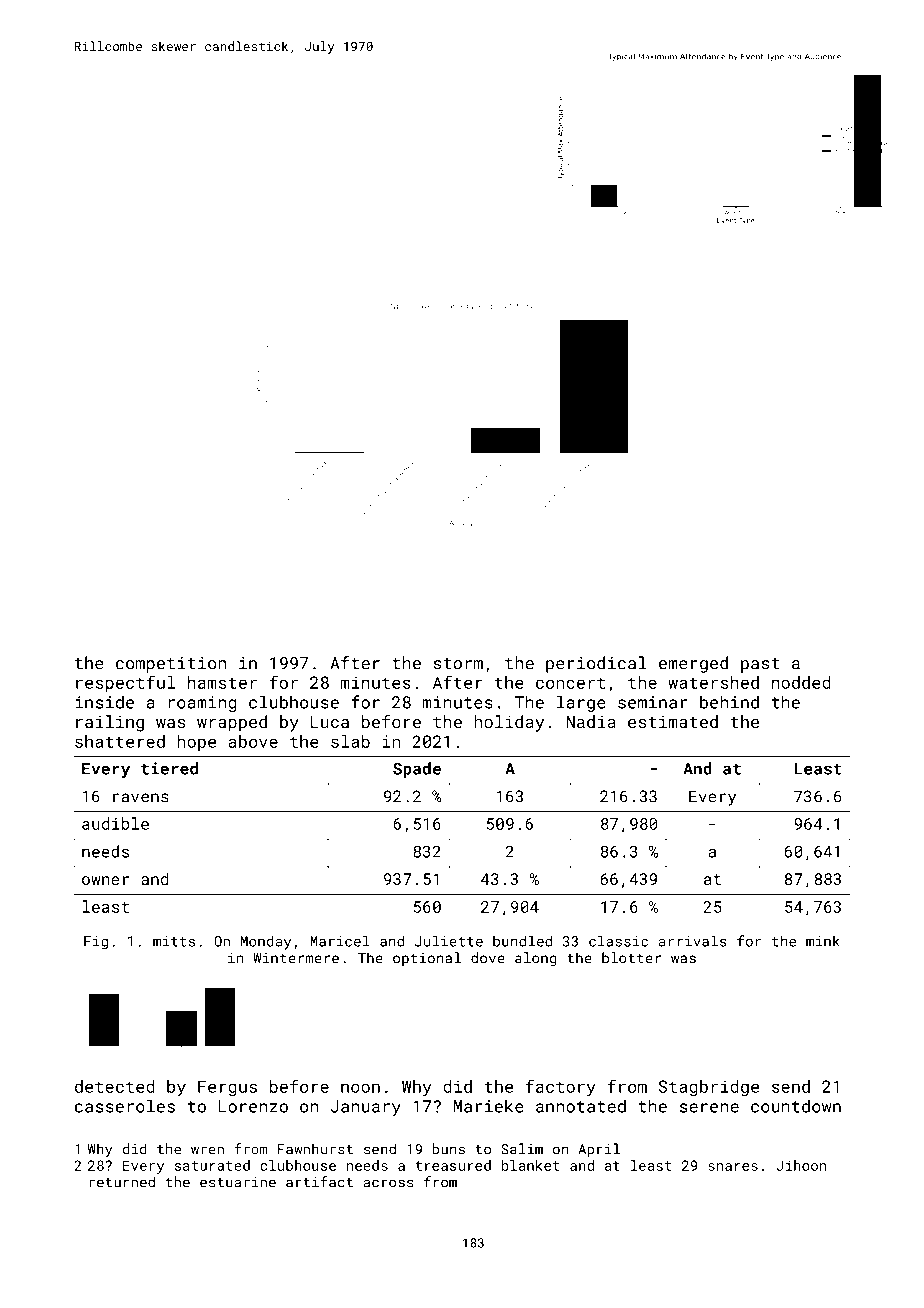  I want to click on Marieke, so click(489, 1106).
